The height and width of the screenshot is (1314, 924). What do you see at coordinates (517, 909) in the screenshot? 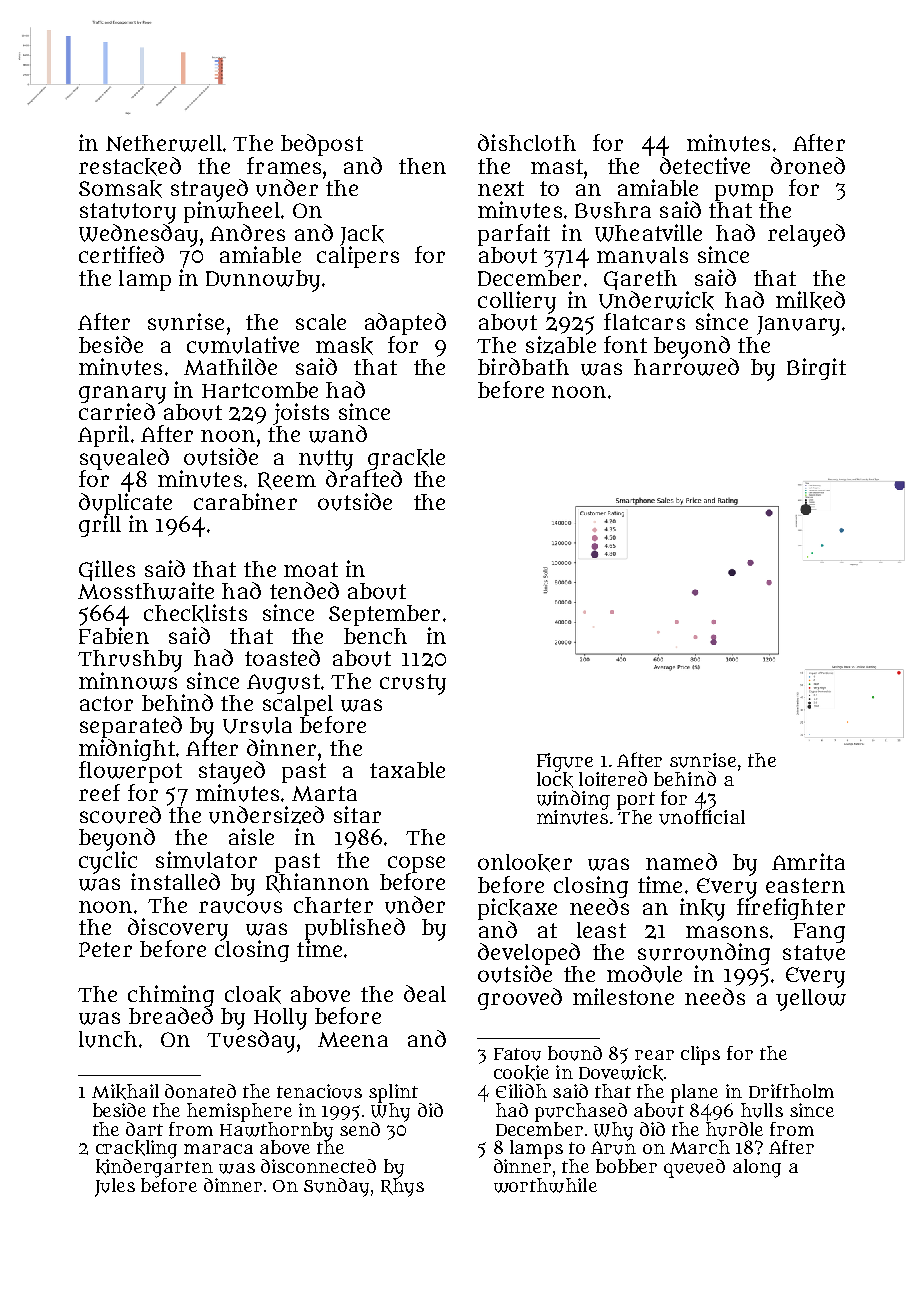
I see `pickaxe` at bounding box center [517, 909].
